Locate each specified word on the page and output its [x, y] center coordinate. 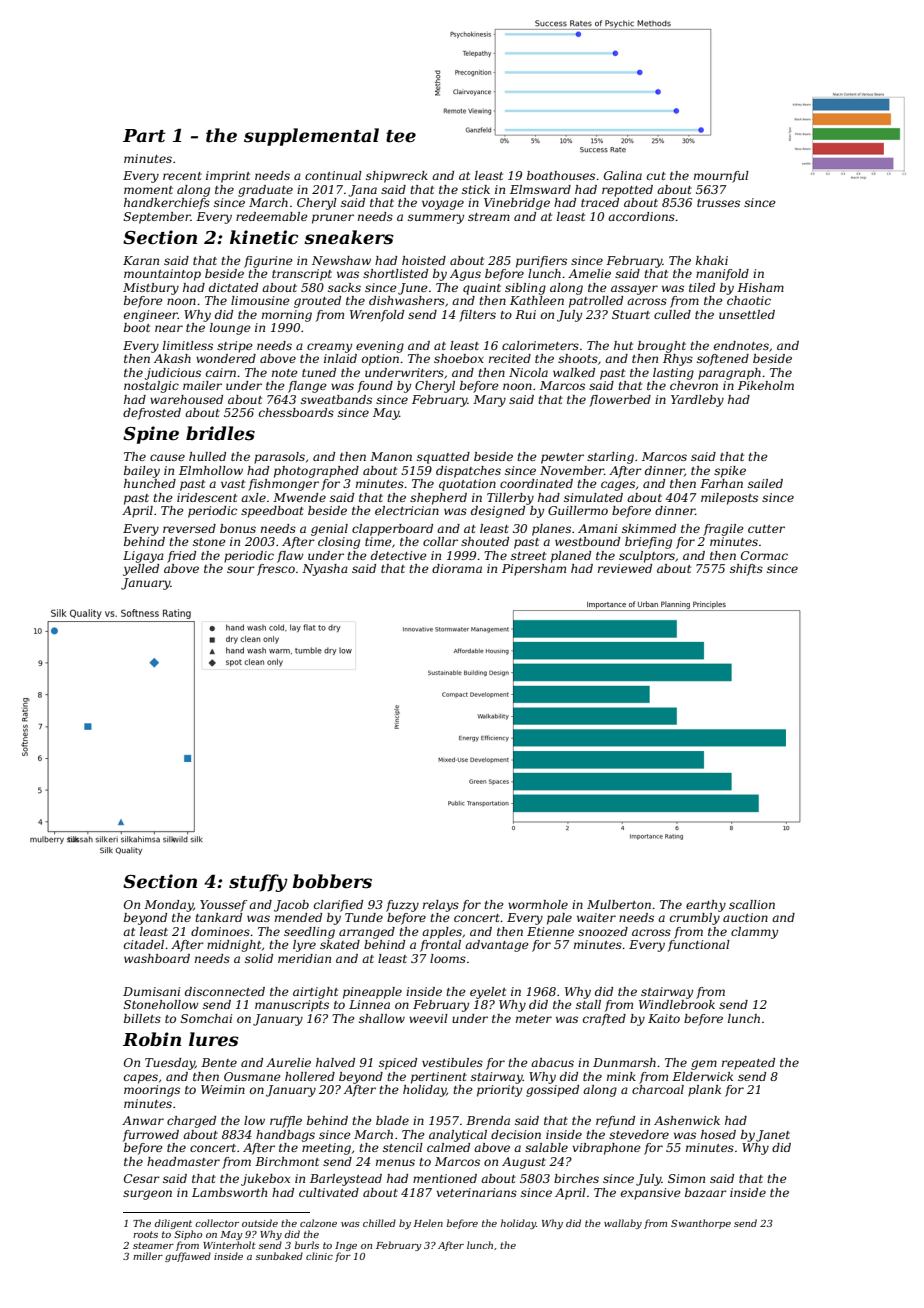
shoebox [459, 358]
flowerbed [620, 401]
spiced [398, 1064]
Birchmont [287, 1161]
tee [401, 136]
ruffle [286, 1122]
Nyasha [325, 570]
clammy [754, 933]
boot [137, 327]
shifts [746, 570]
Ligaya [143, 557]
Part [144, 136]
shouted [485, 541]
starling [610, 458]
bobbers [332, 881]
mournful [721, 177]
